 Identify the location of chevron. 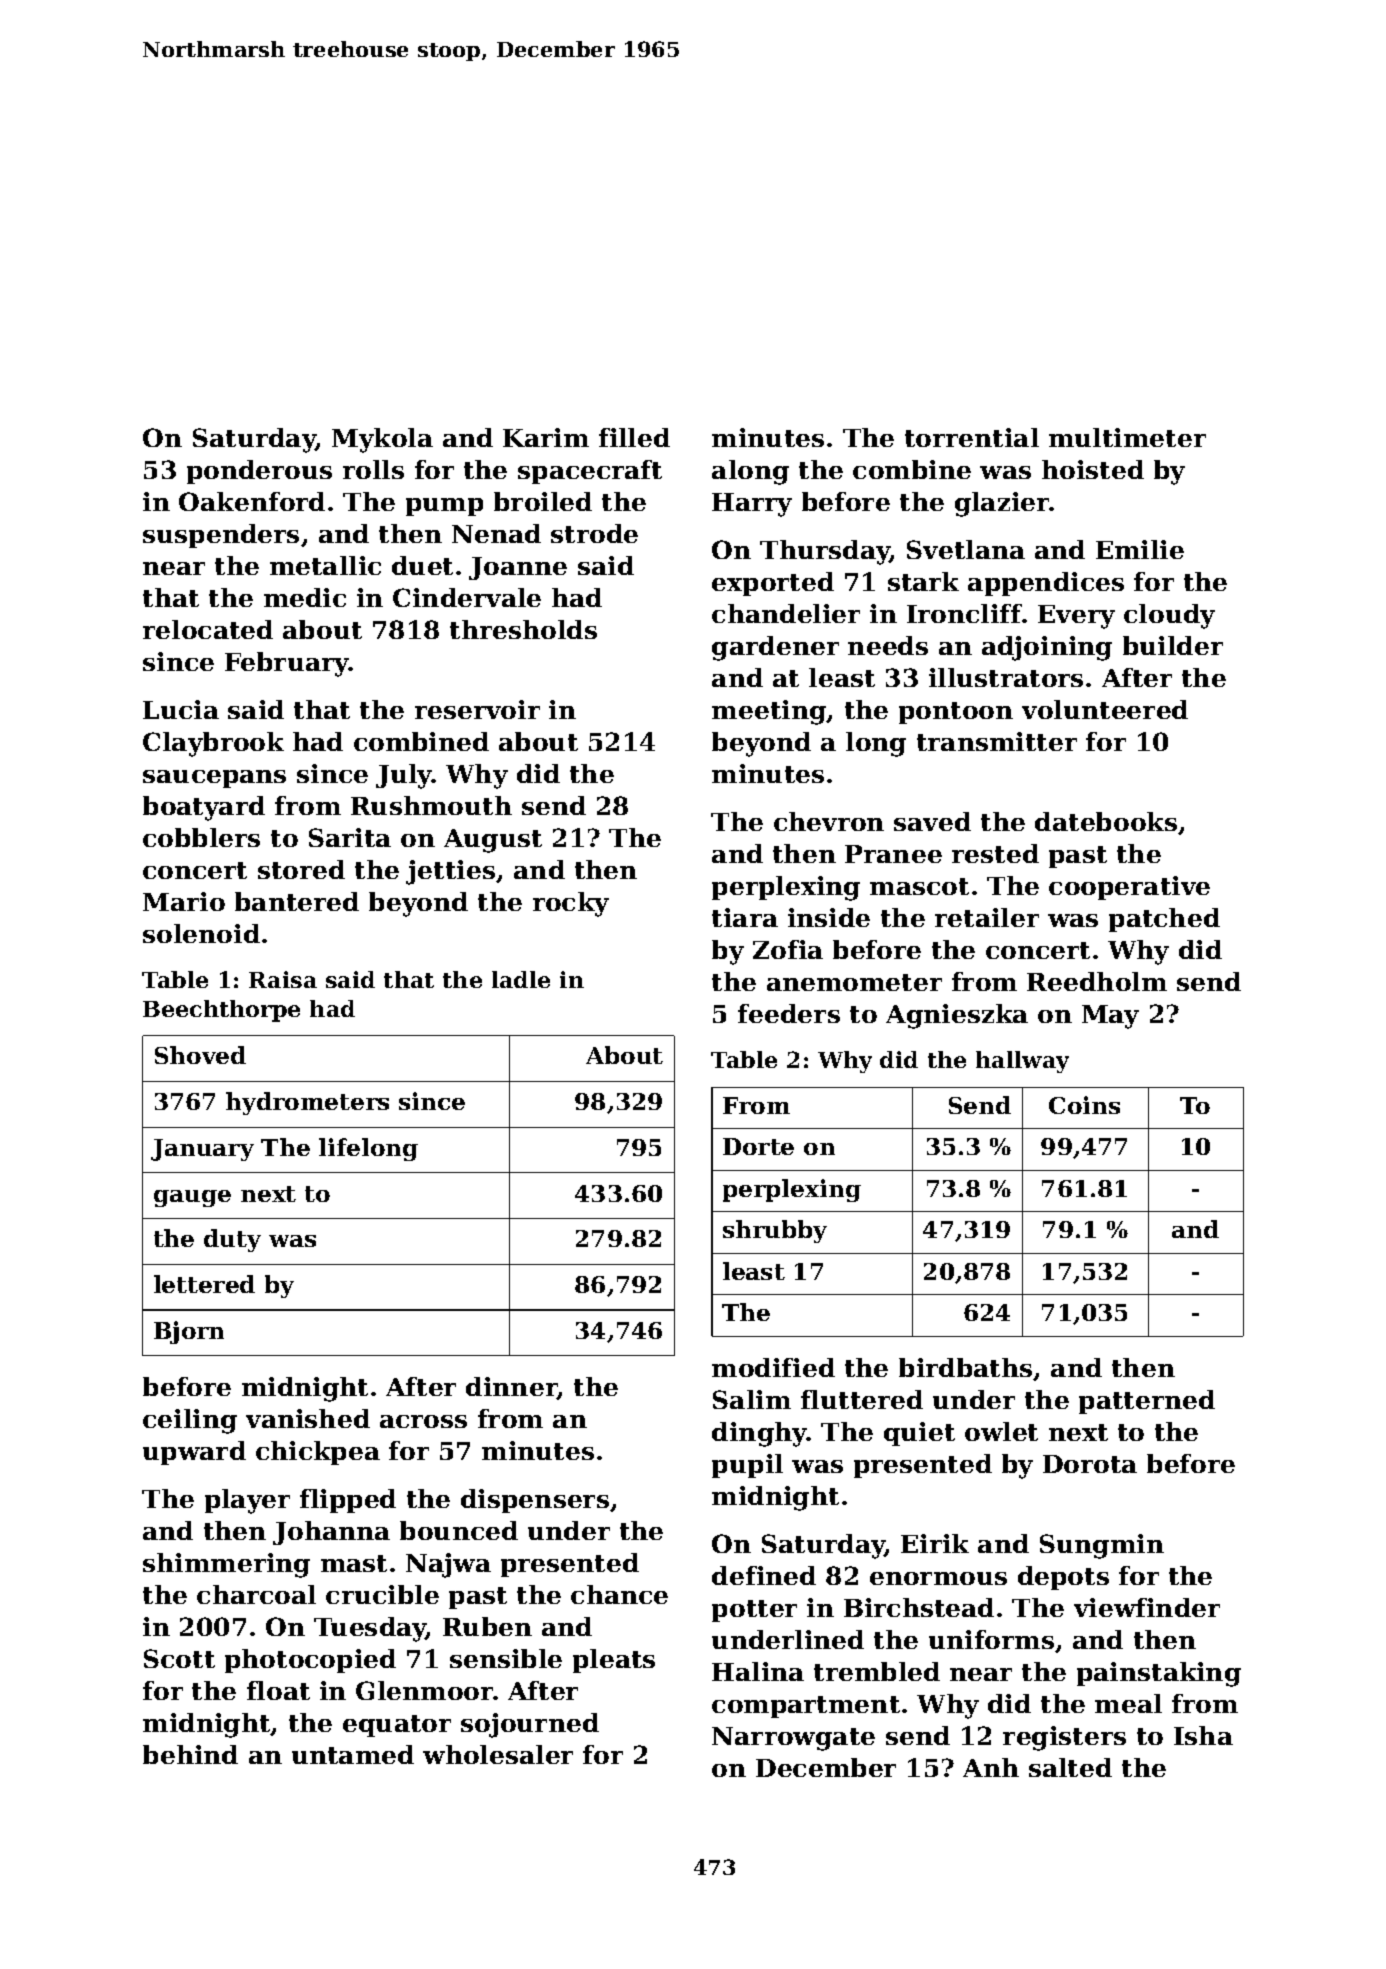
(829, 821).
